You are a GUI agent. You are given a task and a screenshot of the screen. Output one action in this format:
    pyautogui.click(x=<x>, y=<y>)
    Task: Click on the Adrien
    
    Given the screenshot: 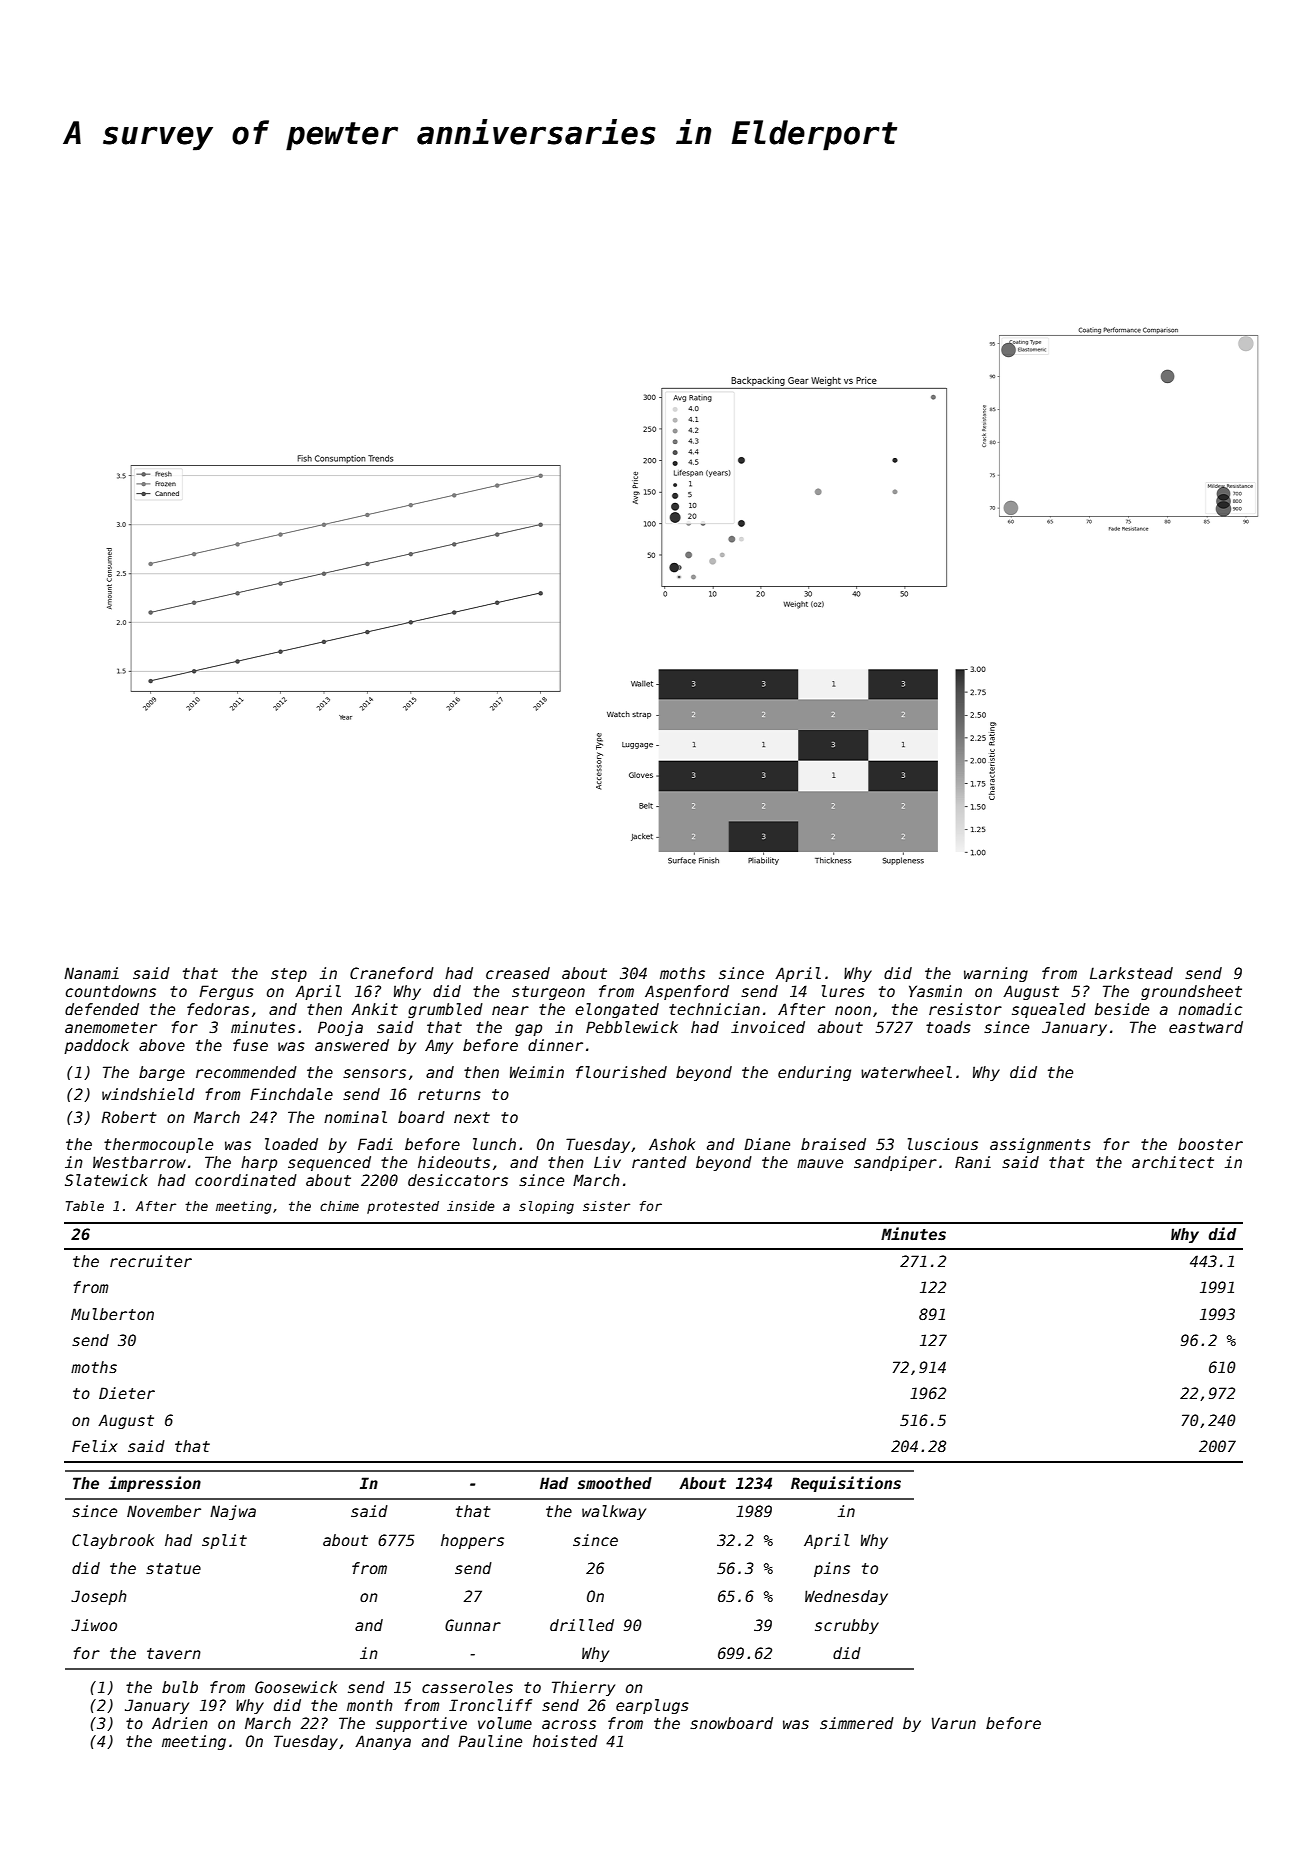 What is the action you would take?
    pyautogui.click(x=180, y=1723)
